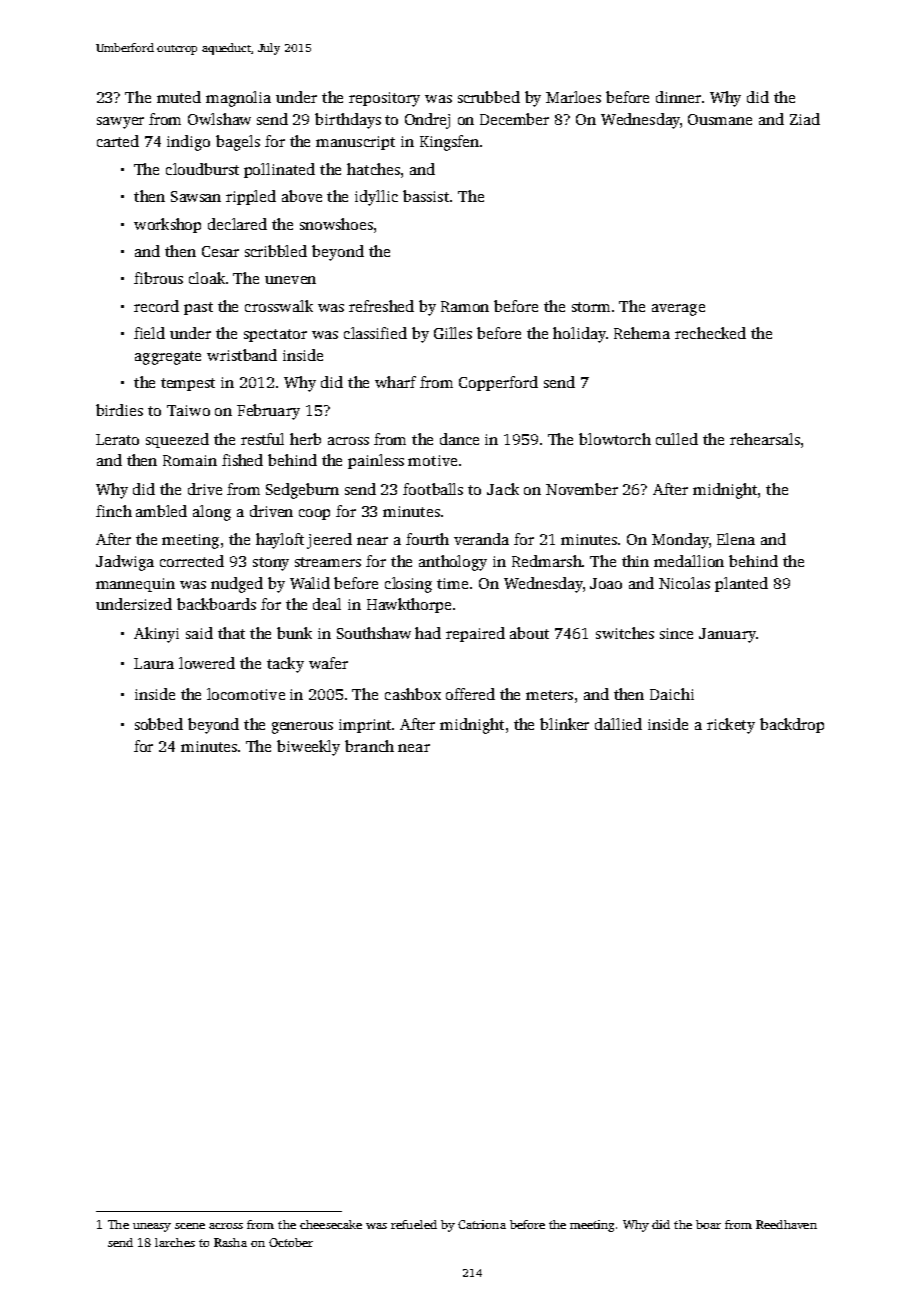  What do you see at coordinates (606, 583) in the document?
I see `Joao` at bounding box center [606, 583].
